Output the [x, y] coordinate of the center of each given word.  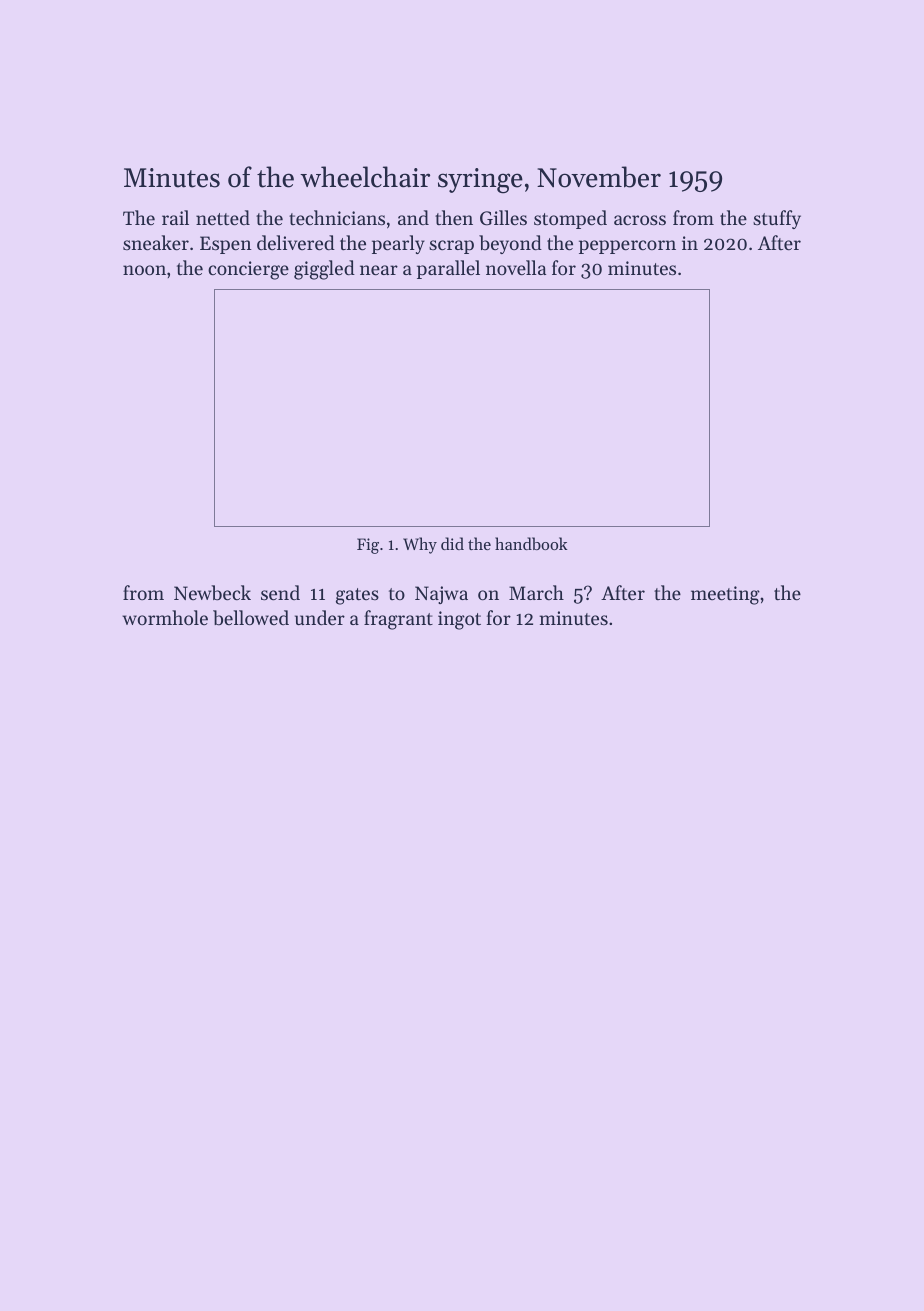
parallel [448, 269]
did [452, 543]
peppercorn [627, 247]
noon [144, 270]
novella [516, 267]
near [379, 270]
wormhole [165, 617]
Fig [368, 546]
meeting [725, 595]
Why [420, 545]
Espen [226, 245]
